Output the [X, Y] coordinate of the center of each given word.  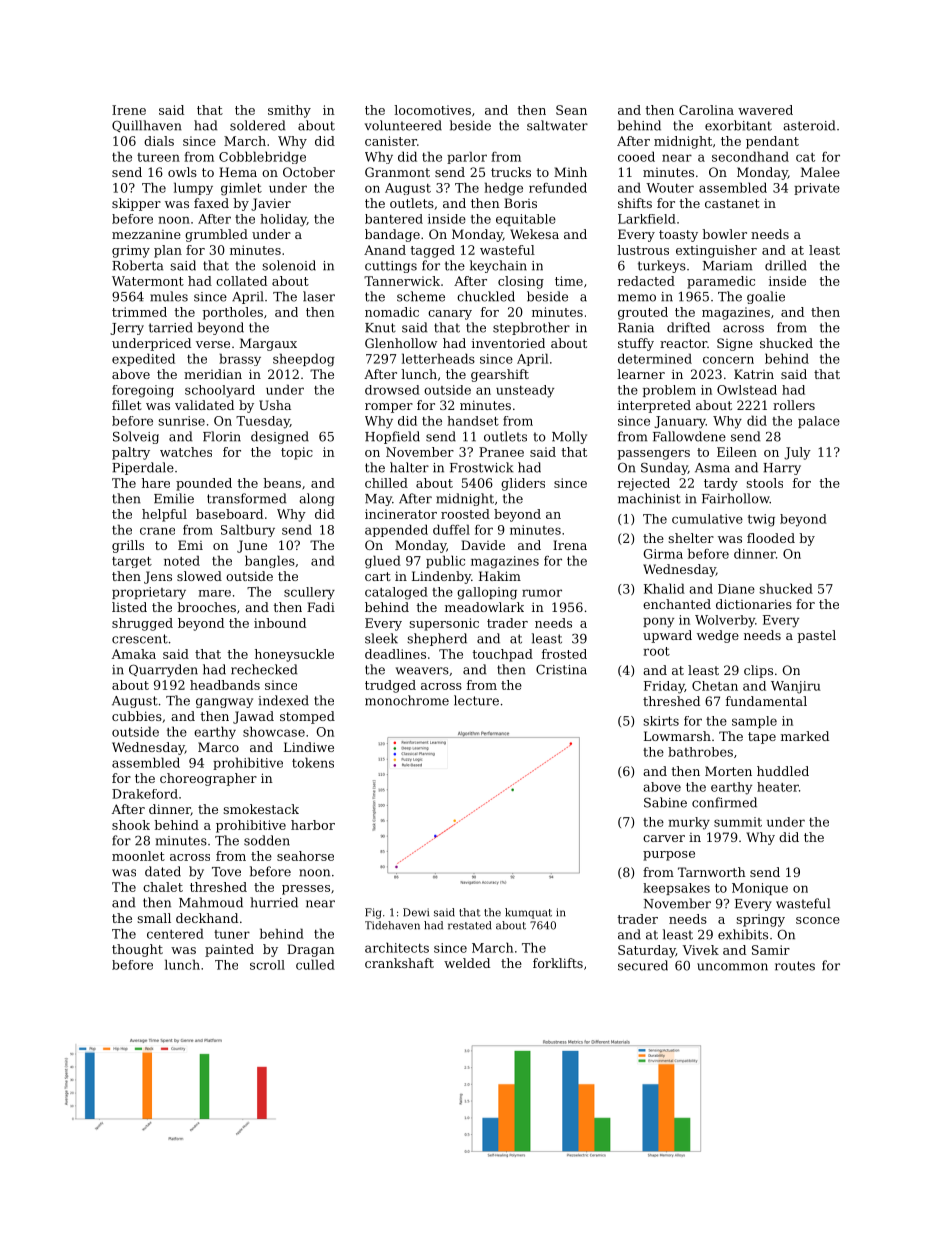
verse [213, 344]
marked [805, 736]
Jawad [253, 717]
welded [467, 963]
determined [655, 358]
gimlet [241, 189]
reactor [683, 343]
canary [450, 315]
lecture [476, 700]
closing [521, 282]
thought [137, 950]
